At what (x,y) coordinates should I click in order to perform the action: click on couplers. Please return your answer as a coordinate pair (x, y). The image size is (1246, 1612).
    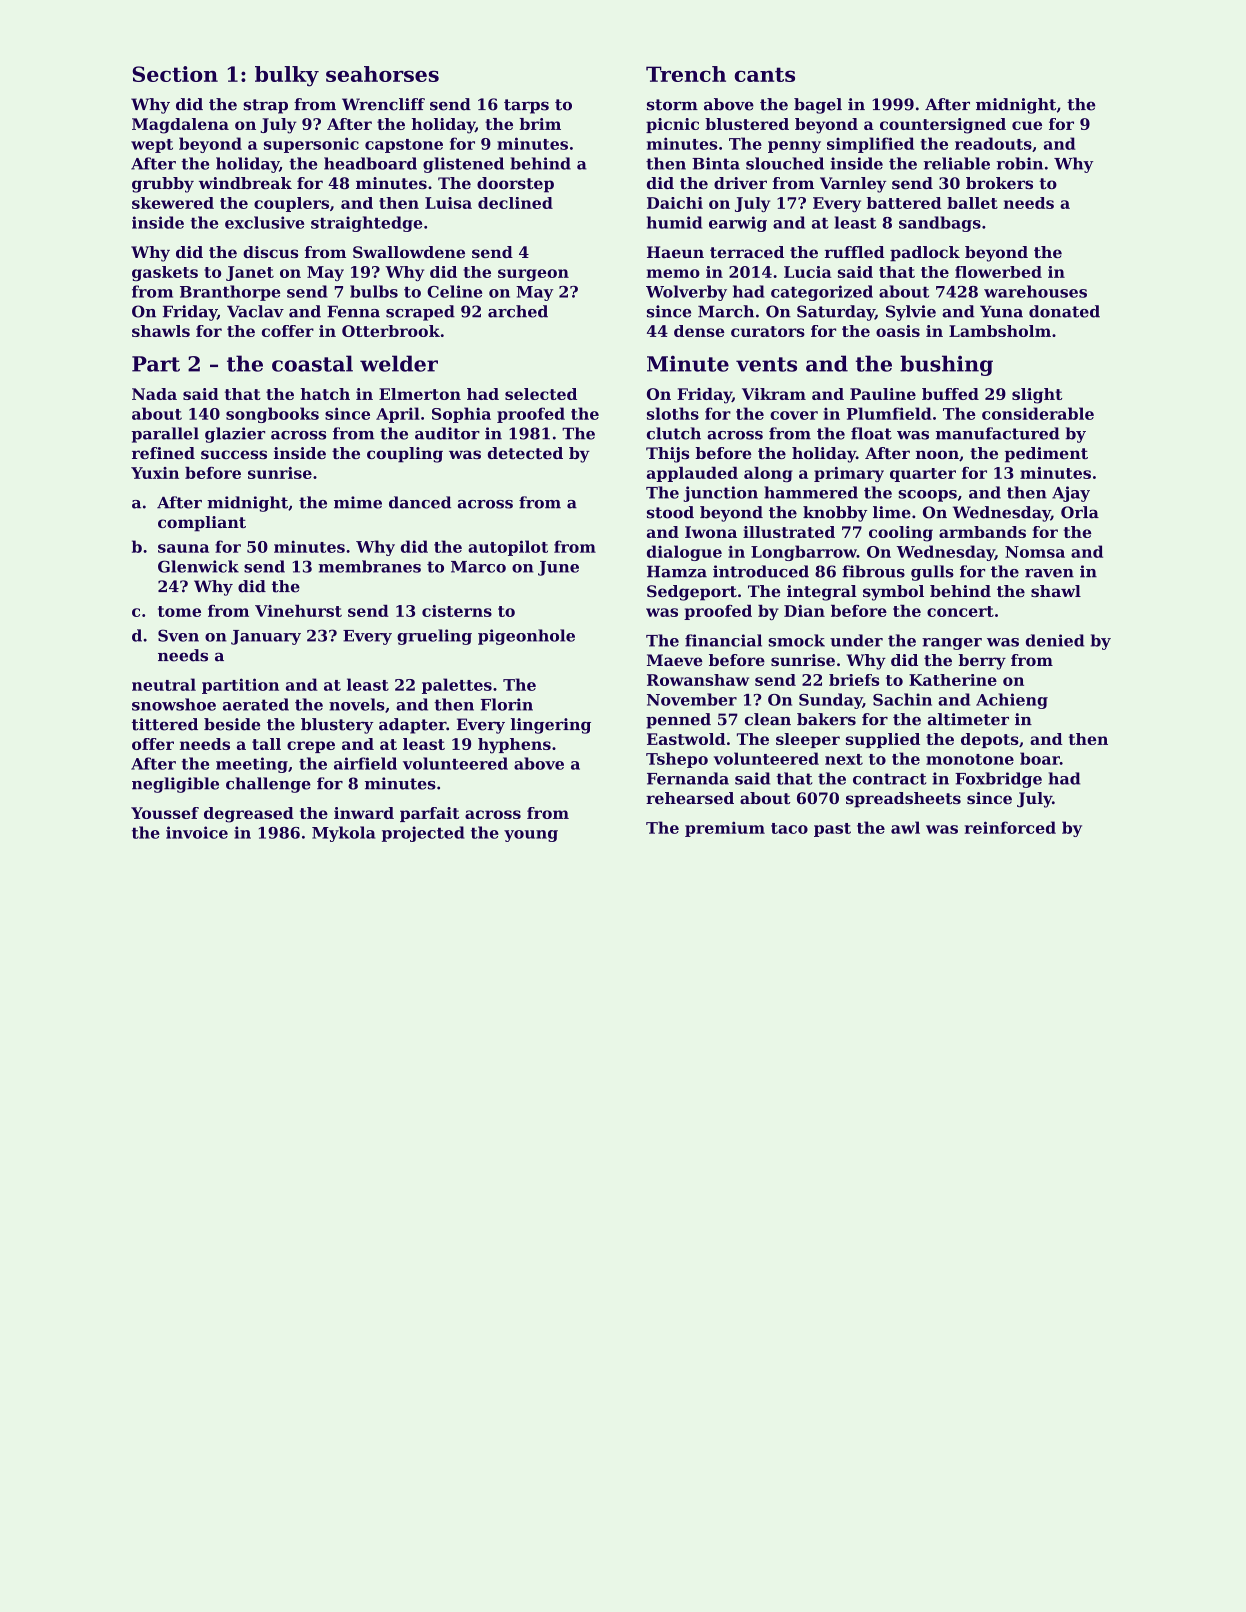
    Looking at the image, I should click on (291, 204).
